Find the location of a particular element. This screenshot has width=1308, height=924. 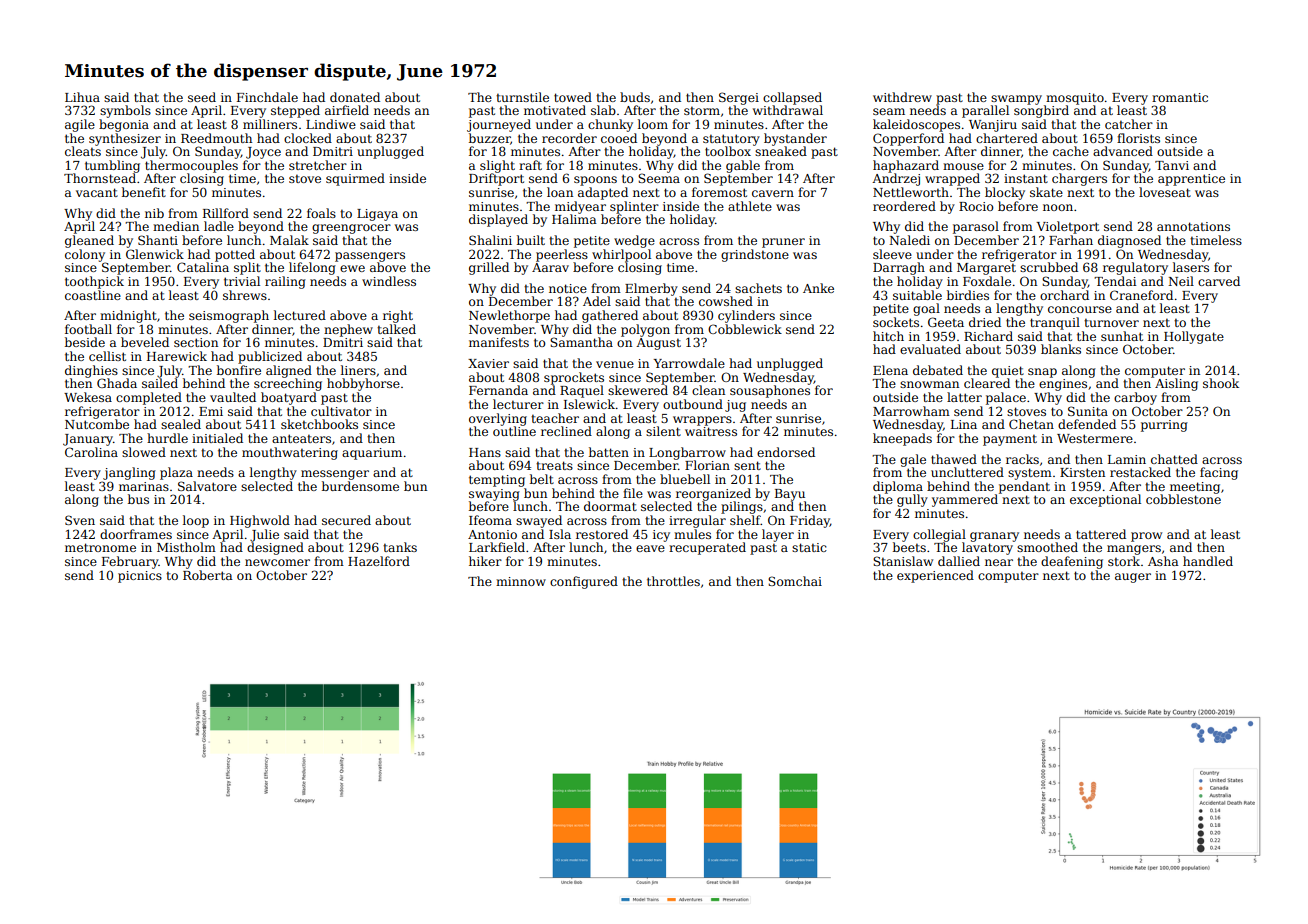

carved is located at coordinates (1219, 281).
